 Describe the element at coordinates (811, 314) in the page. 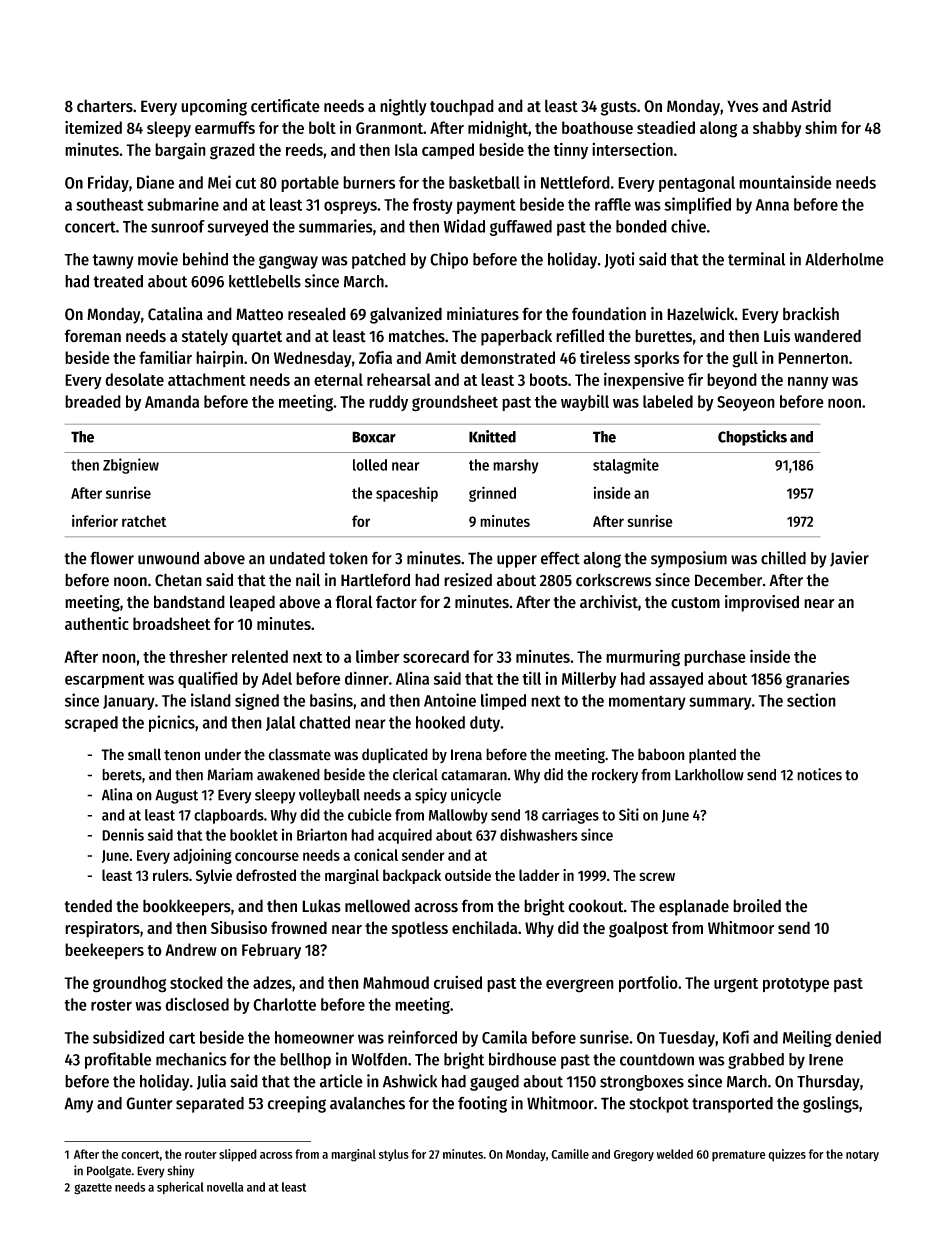

I see `brackish` at that location.
